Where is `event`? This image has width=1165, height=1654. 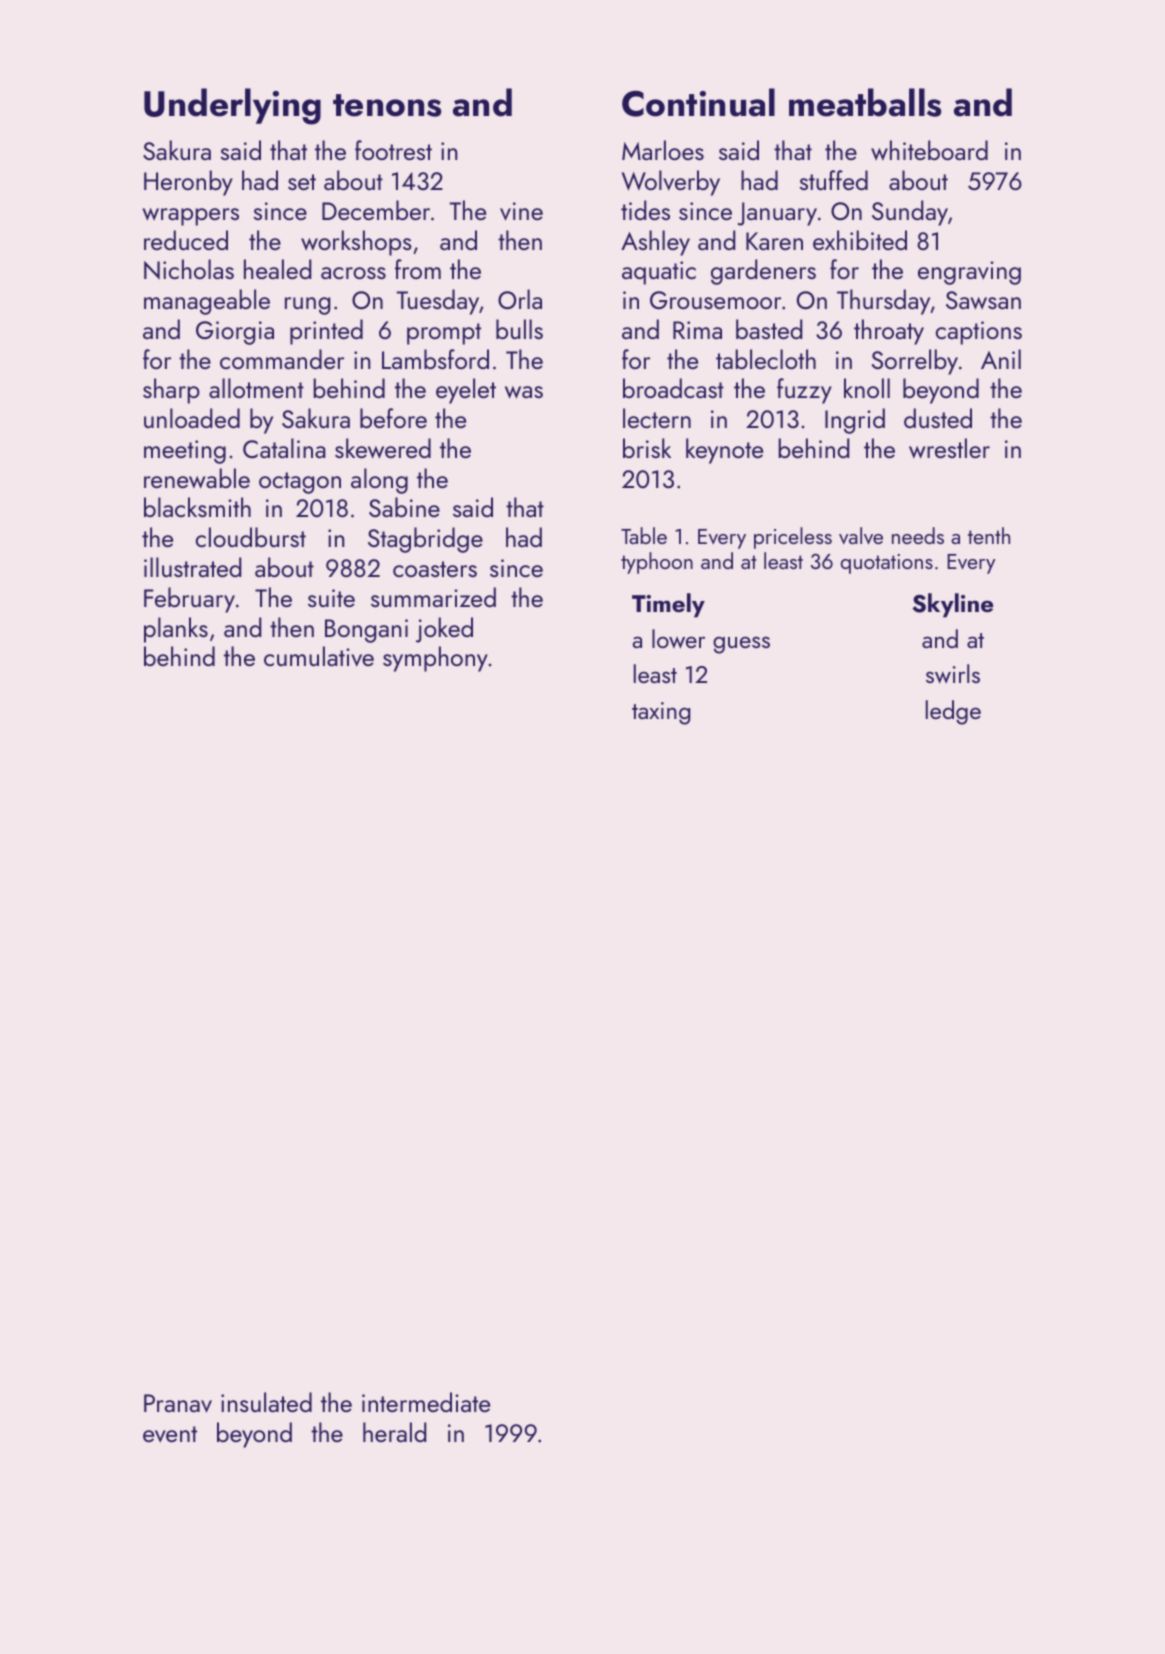 event is located at coordinates (170, 1434).
